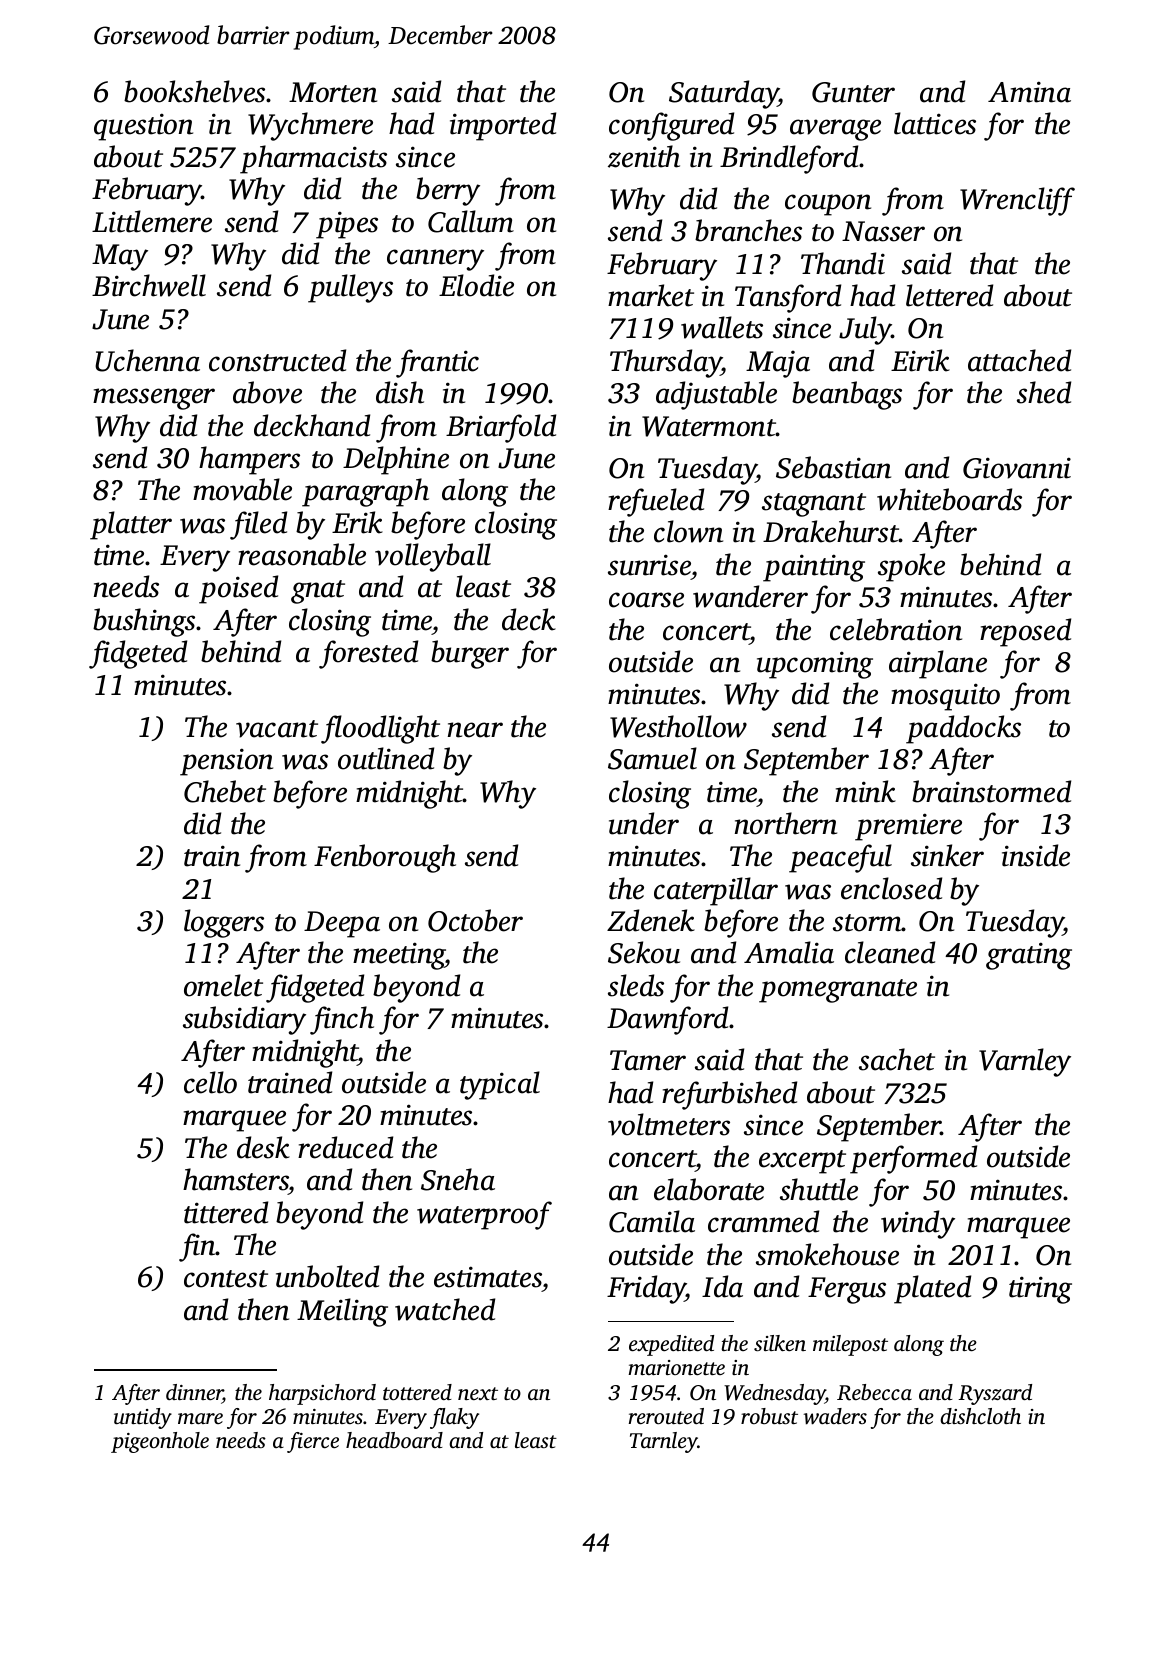  Describe the element at coordinates (160, 1442) in the screenshot. I see `pigeonhole` at that location.
